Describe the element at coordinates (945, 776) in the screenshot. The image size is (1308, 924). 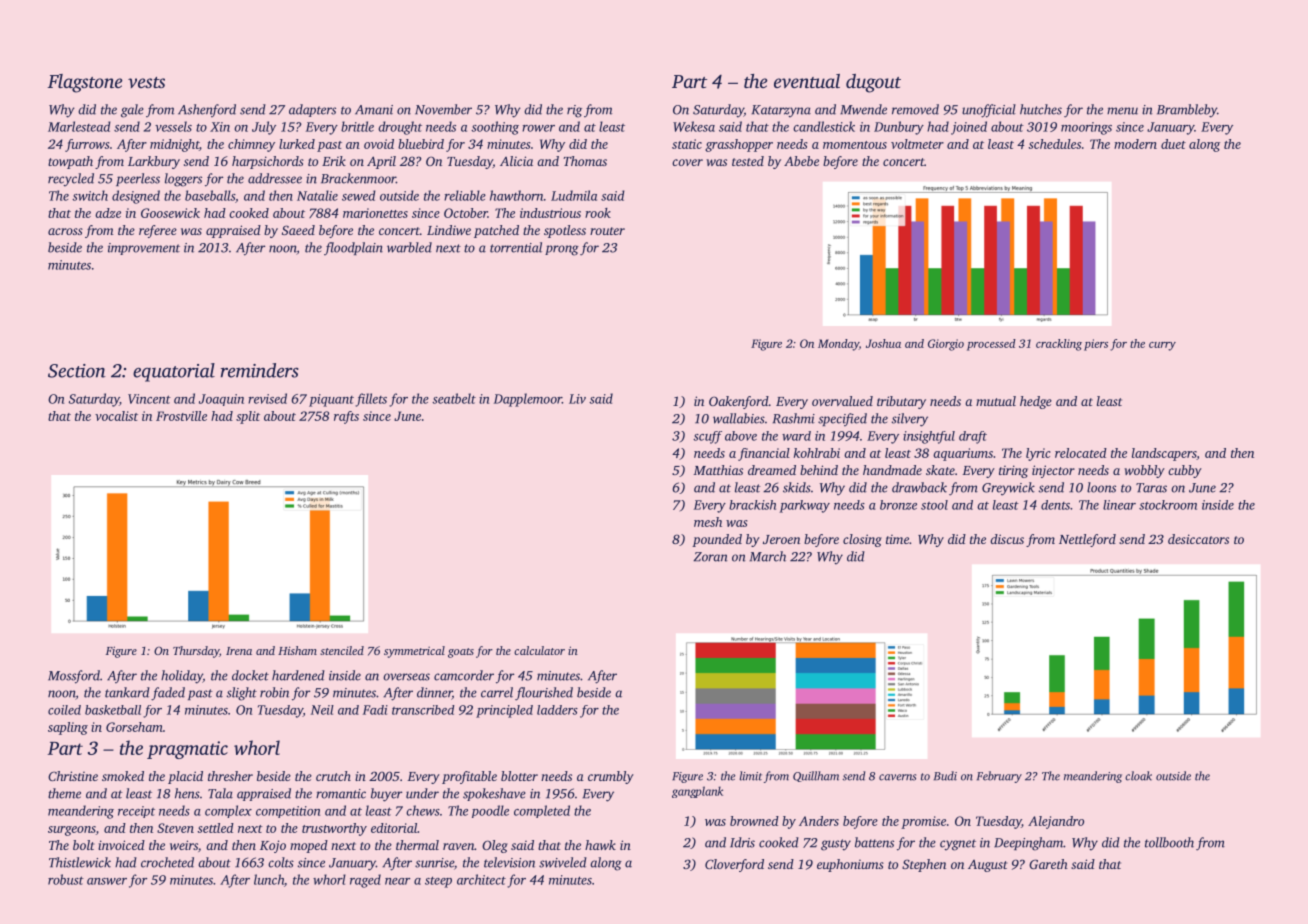
I see `Budi` at that location.
